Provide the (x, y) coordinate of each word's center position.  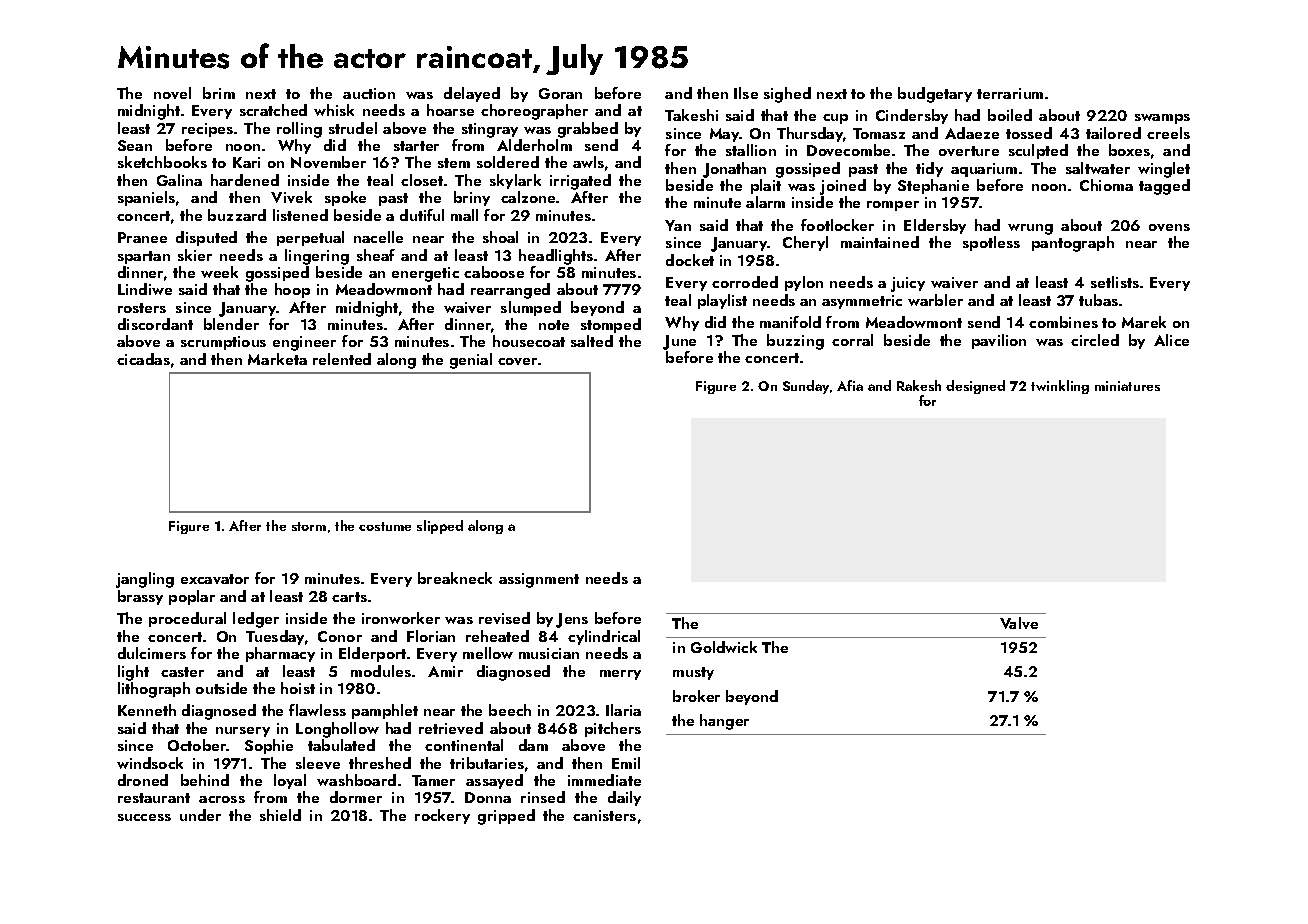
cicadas (143, 359)
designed (975, 387)
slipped (440, 527)
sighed (787, 95)
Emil (626, 763)
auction (369, 93)
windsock (150, 763)
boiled (1010, 115)
